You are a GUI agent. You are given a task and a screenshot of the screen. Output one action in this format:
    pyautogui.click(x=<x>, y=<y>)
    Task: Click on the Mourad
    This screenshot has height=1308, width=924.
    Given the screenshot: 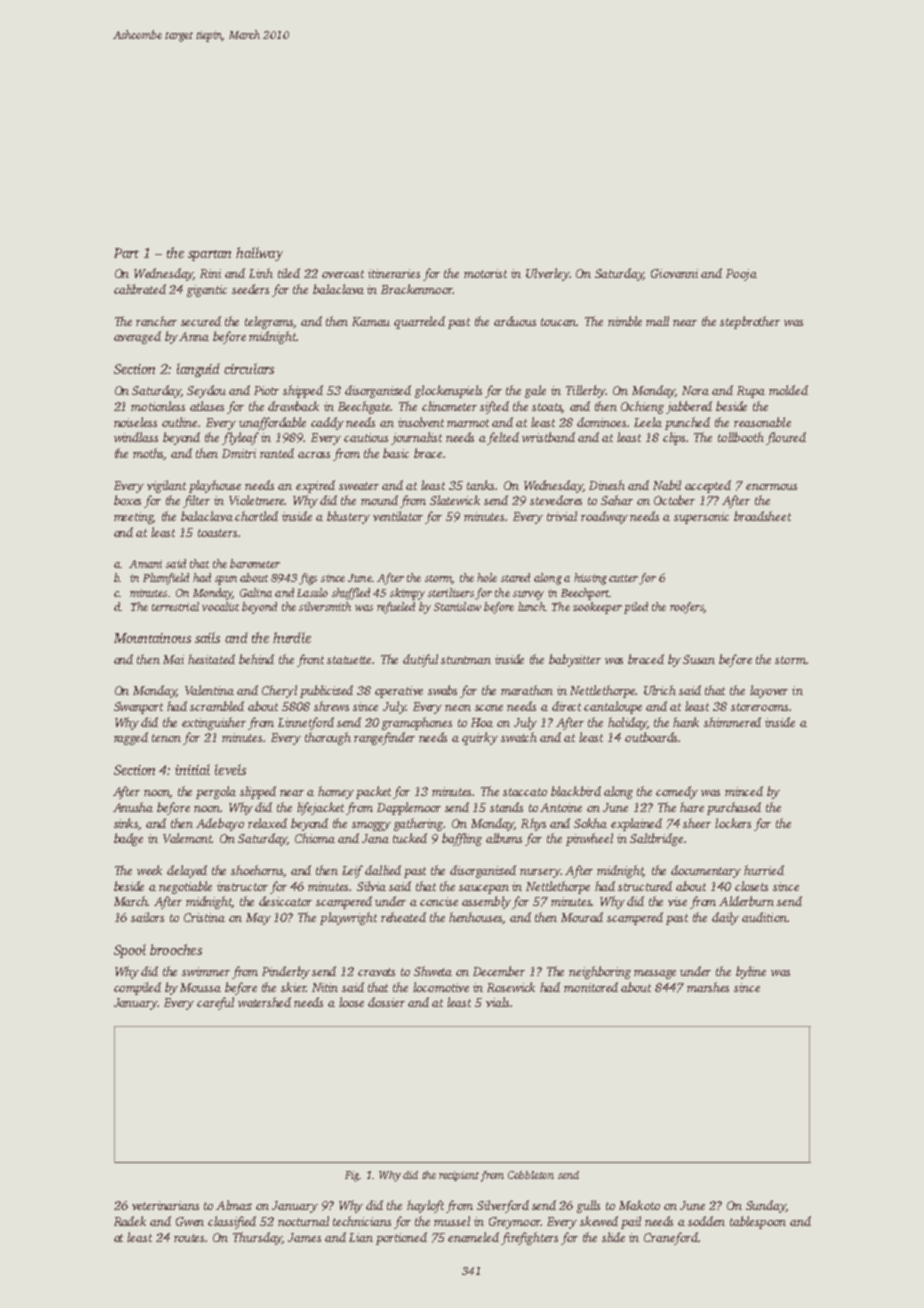 What is the action you would take?
    pyautogui.click(x=582, y=917)
